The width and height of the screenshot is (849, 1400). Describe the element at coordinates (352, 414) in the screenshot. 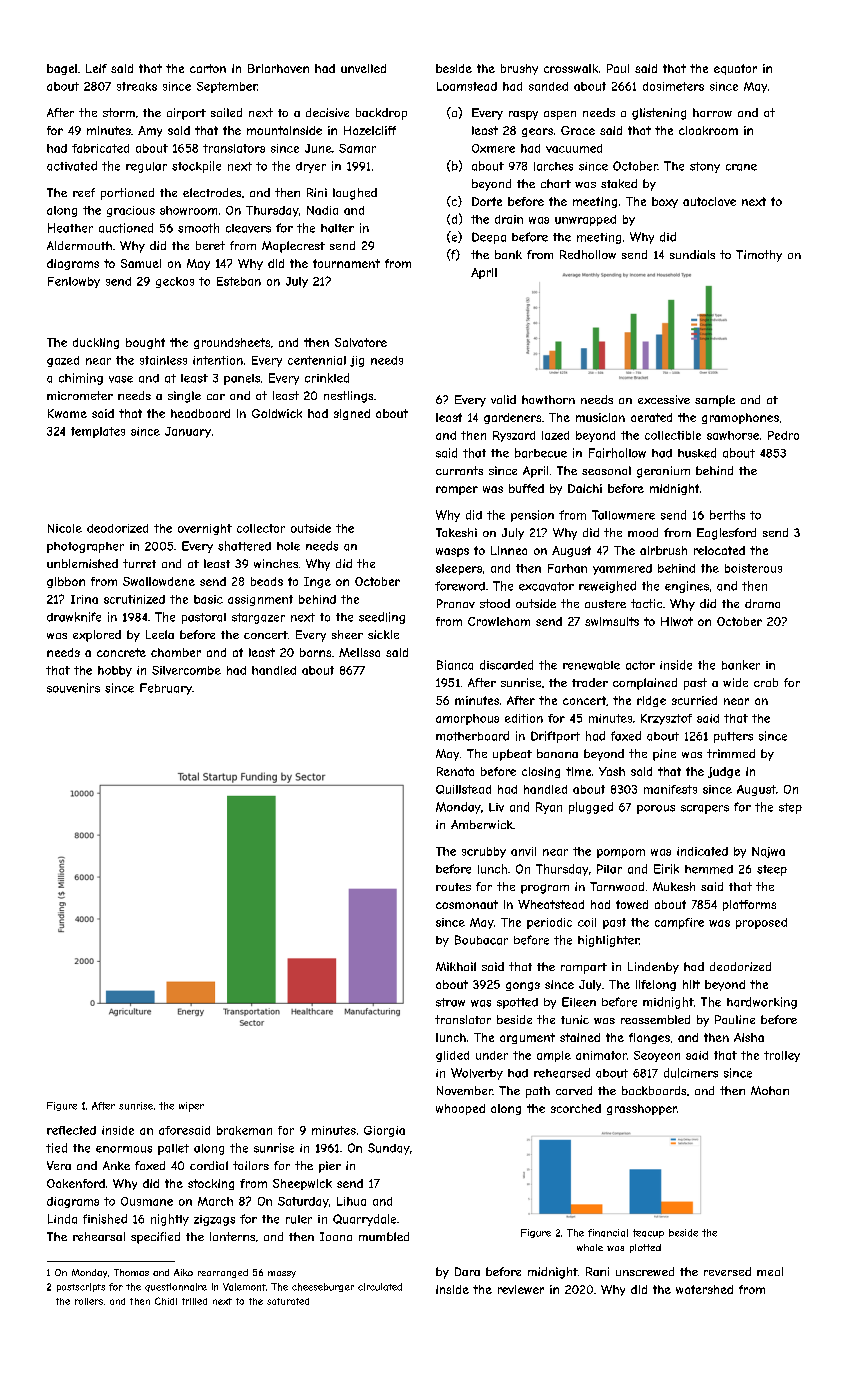

I see `signed` at that location.
